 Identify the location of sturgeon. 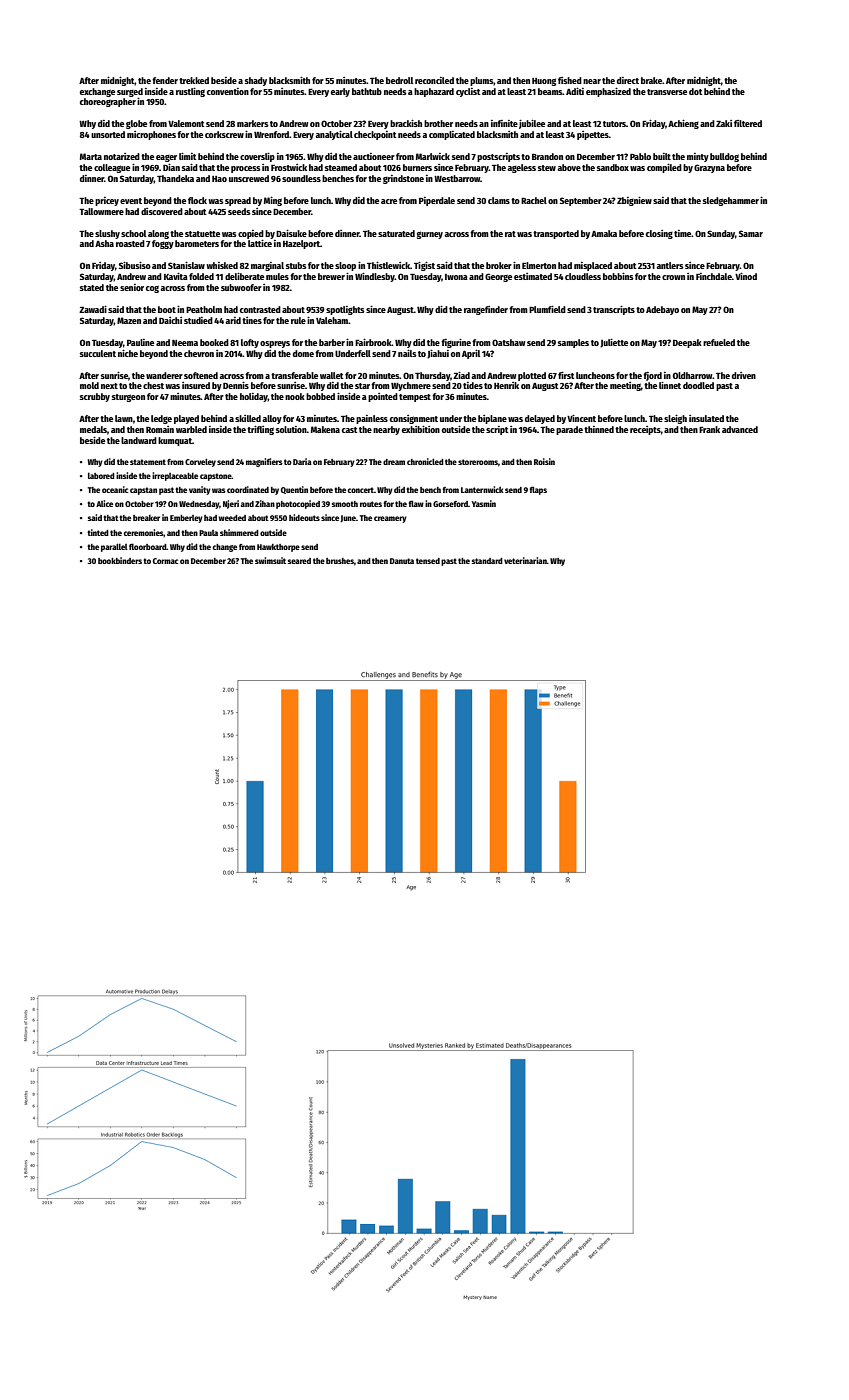
(128, 398).
